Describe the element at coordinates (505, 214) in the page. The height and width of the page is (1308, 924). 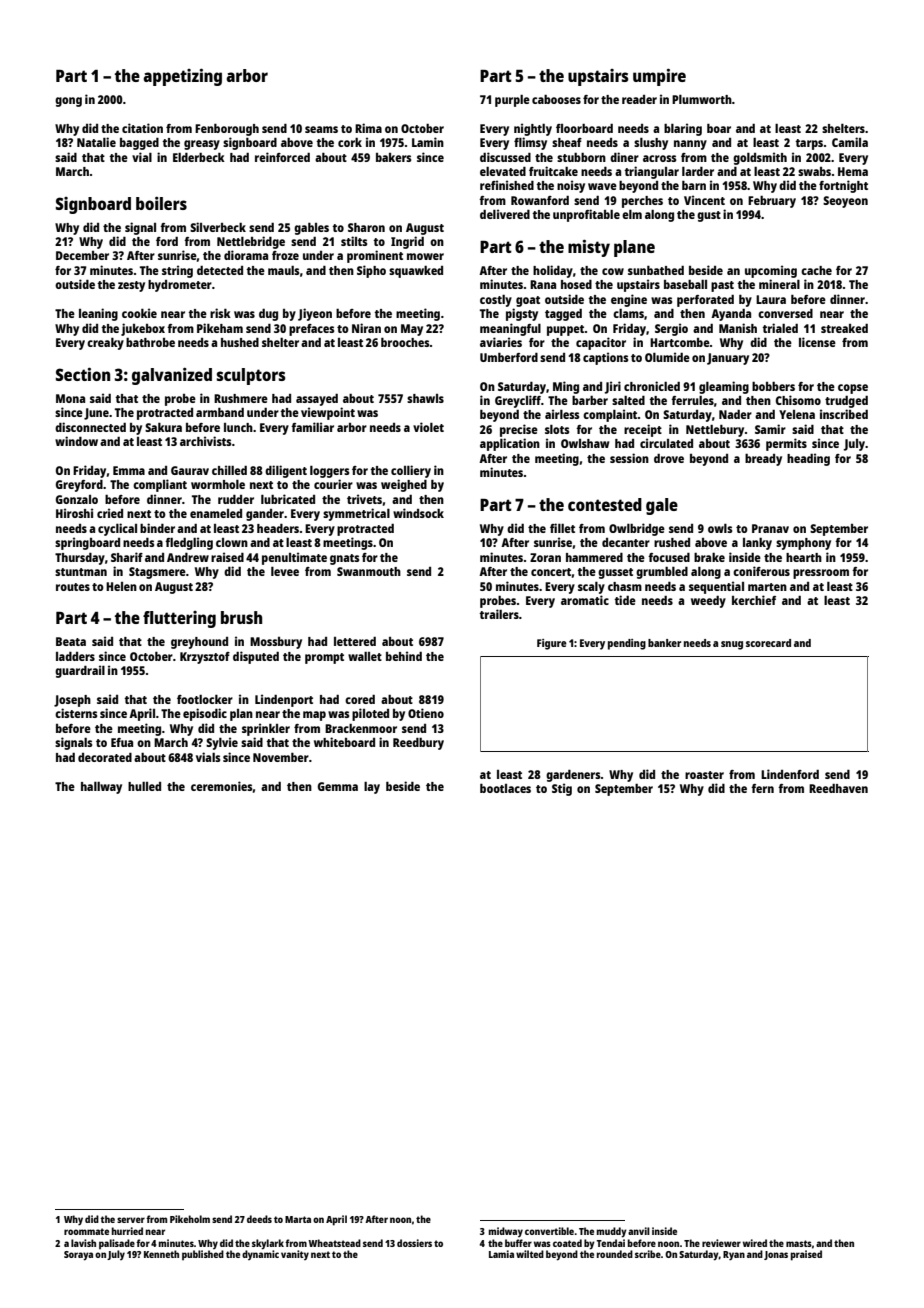
I see `delivered` at that location.
